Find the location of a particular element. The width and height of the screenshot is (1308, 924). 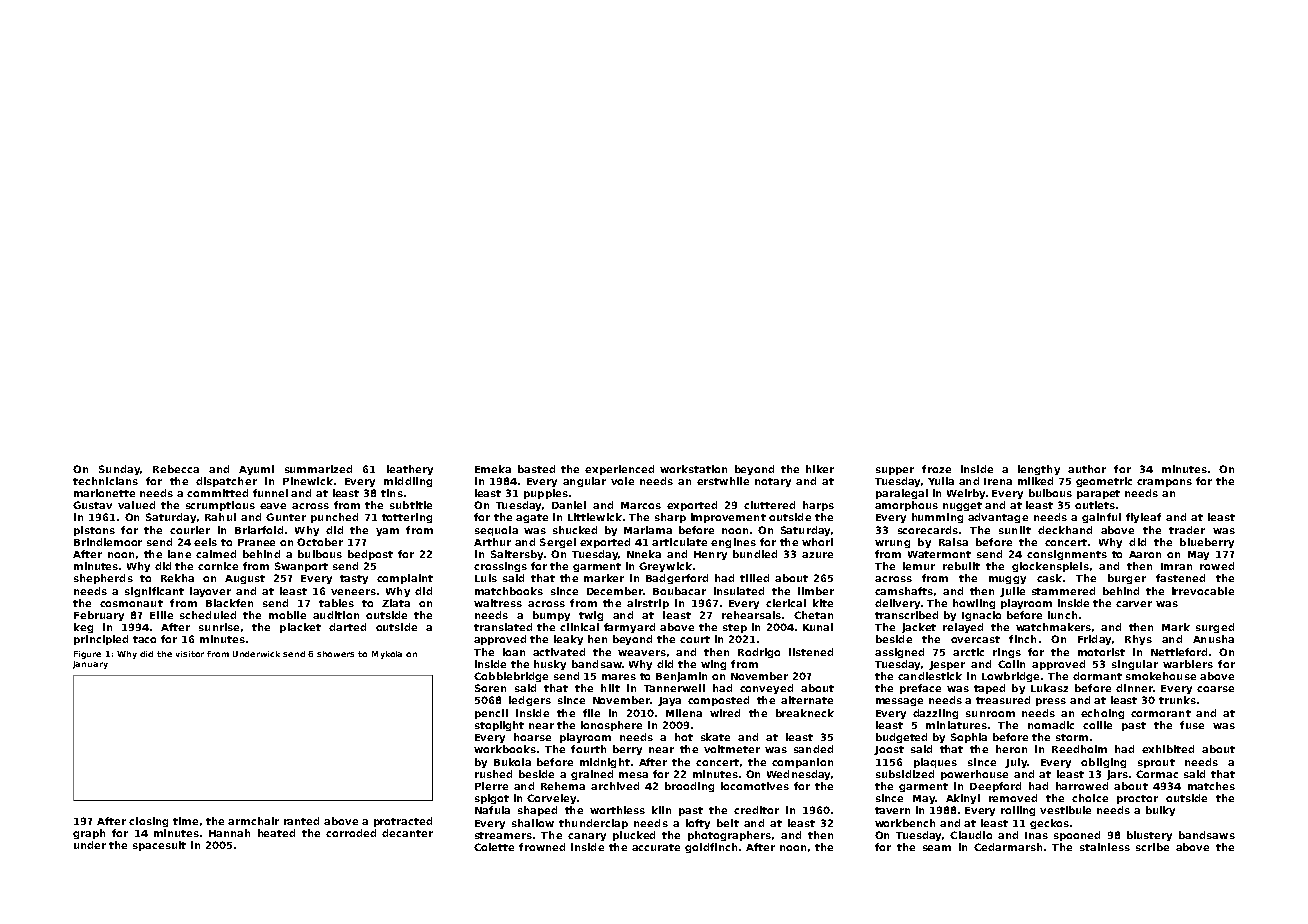

Ayumi is located at coordinates (256, 470).
